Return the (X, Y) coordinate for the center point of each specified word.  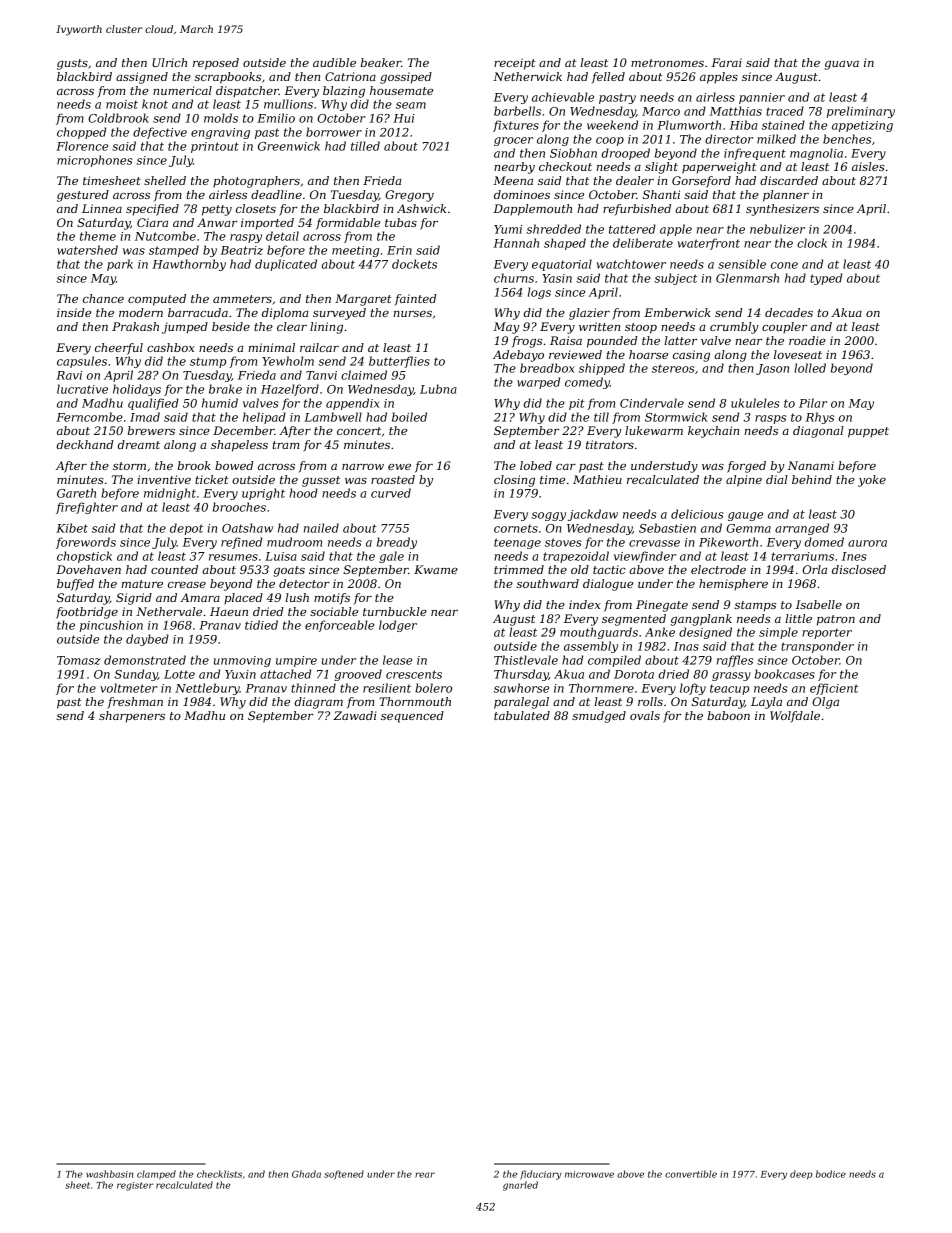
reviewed (575, 354)
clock (812, 243)
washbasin (109, 1174)
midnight (170, 494)
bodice (831, 1174)
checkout (565, 166)
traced (785, 111)
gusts (72, 64)
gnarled (520, 1186)
